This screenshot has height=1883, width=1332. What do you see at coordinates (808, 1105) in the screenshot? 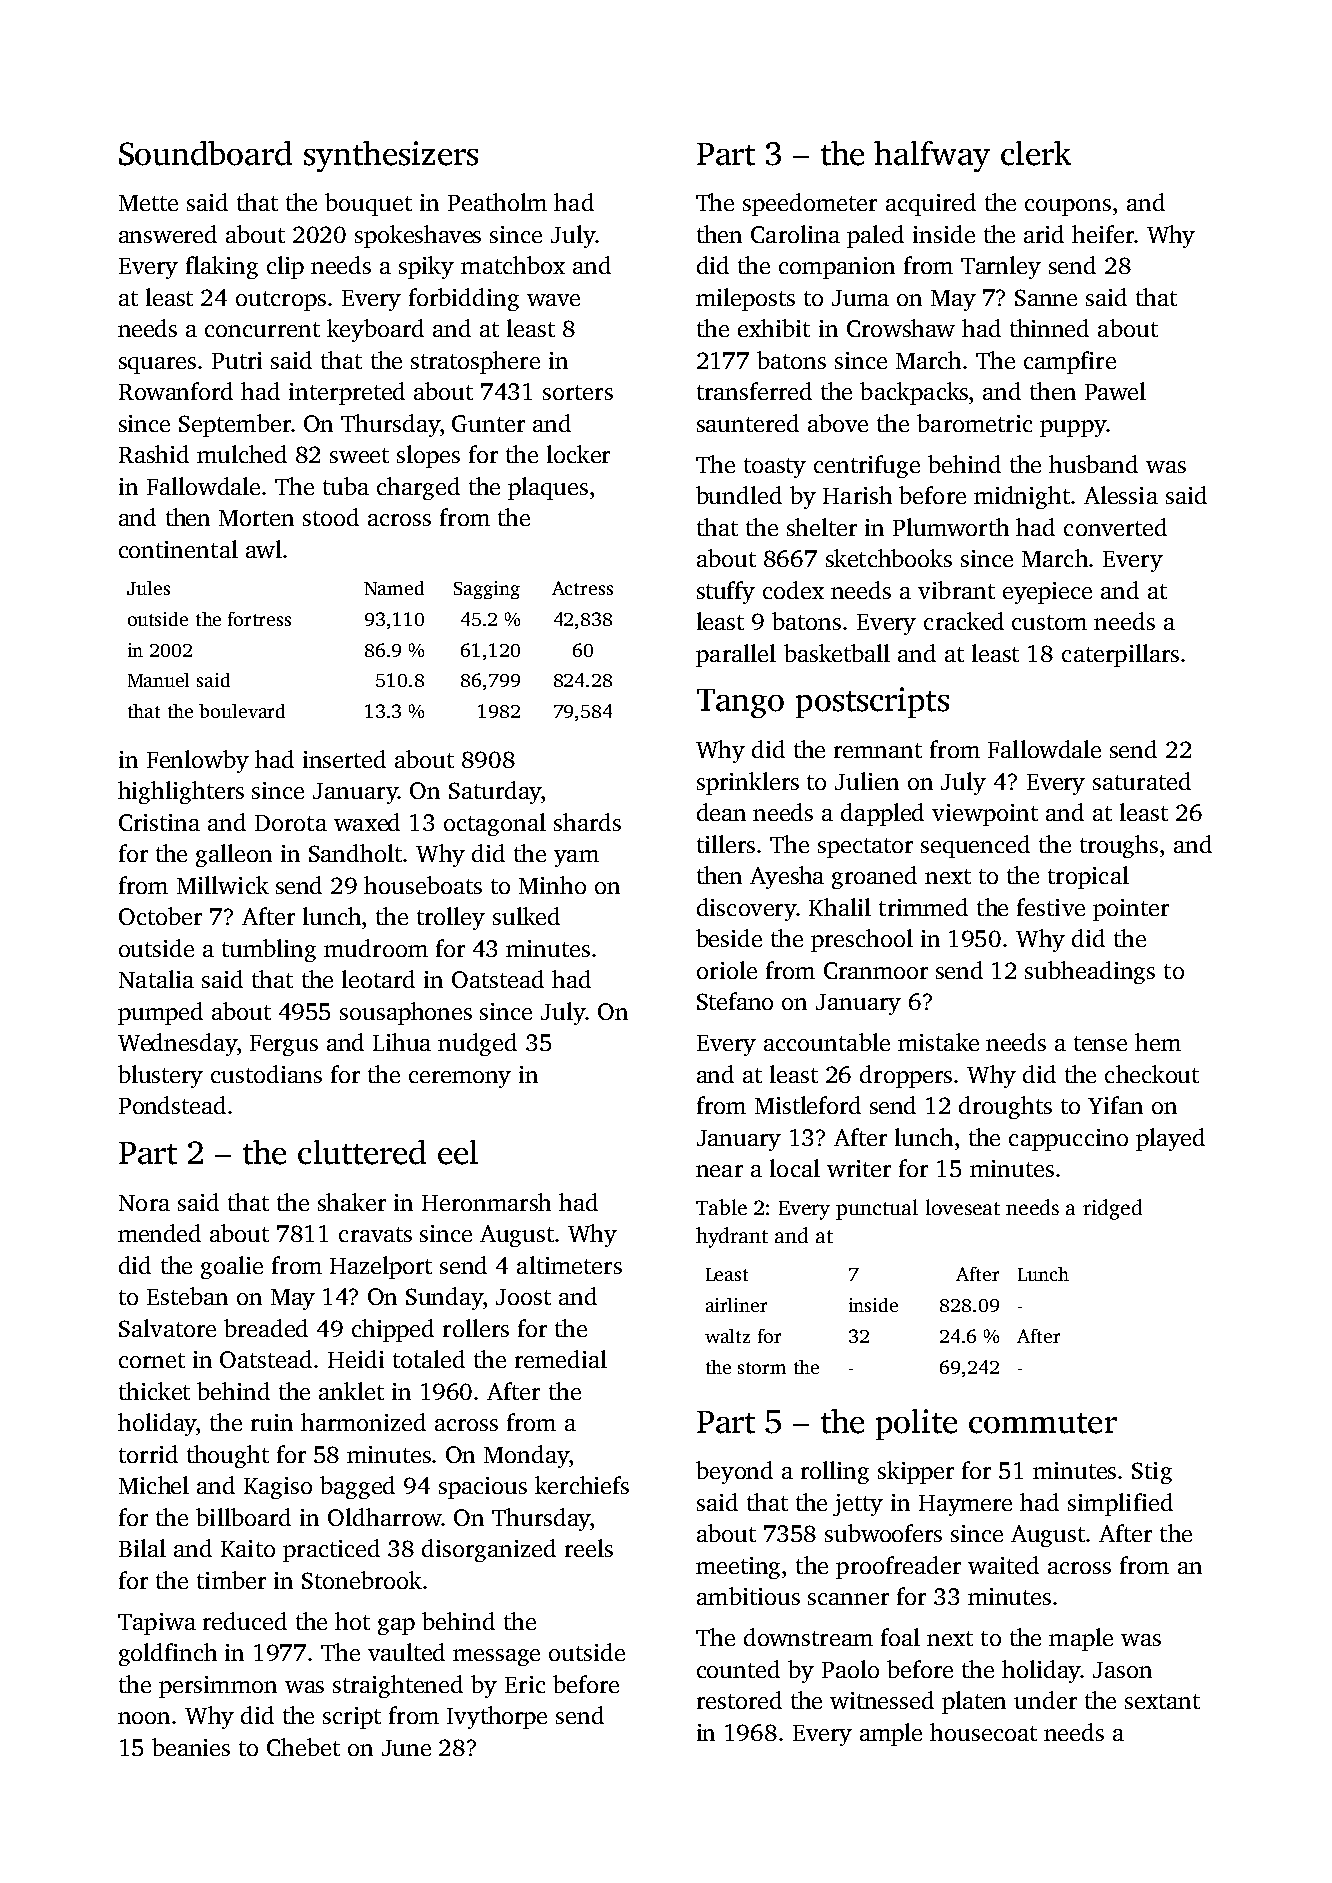
I see `Mistleford` at bounding box center [808, 1105].
